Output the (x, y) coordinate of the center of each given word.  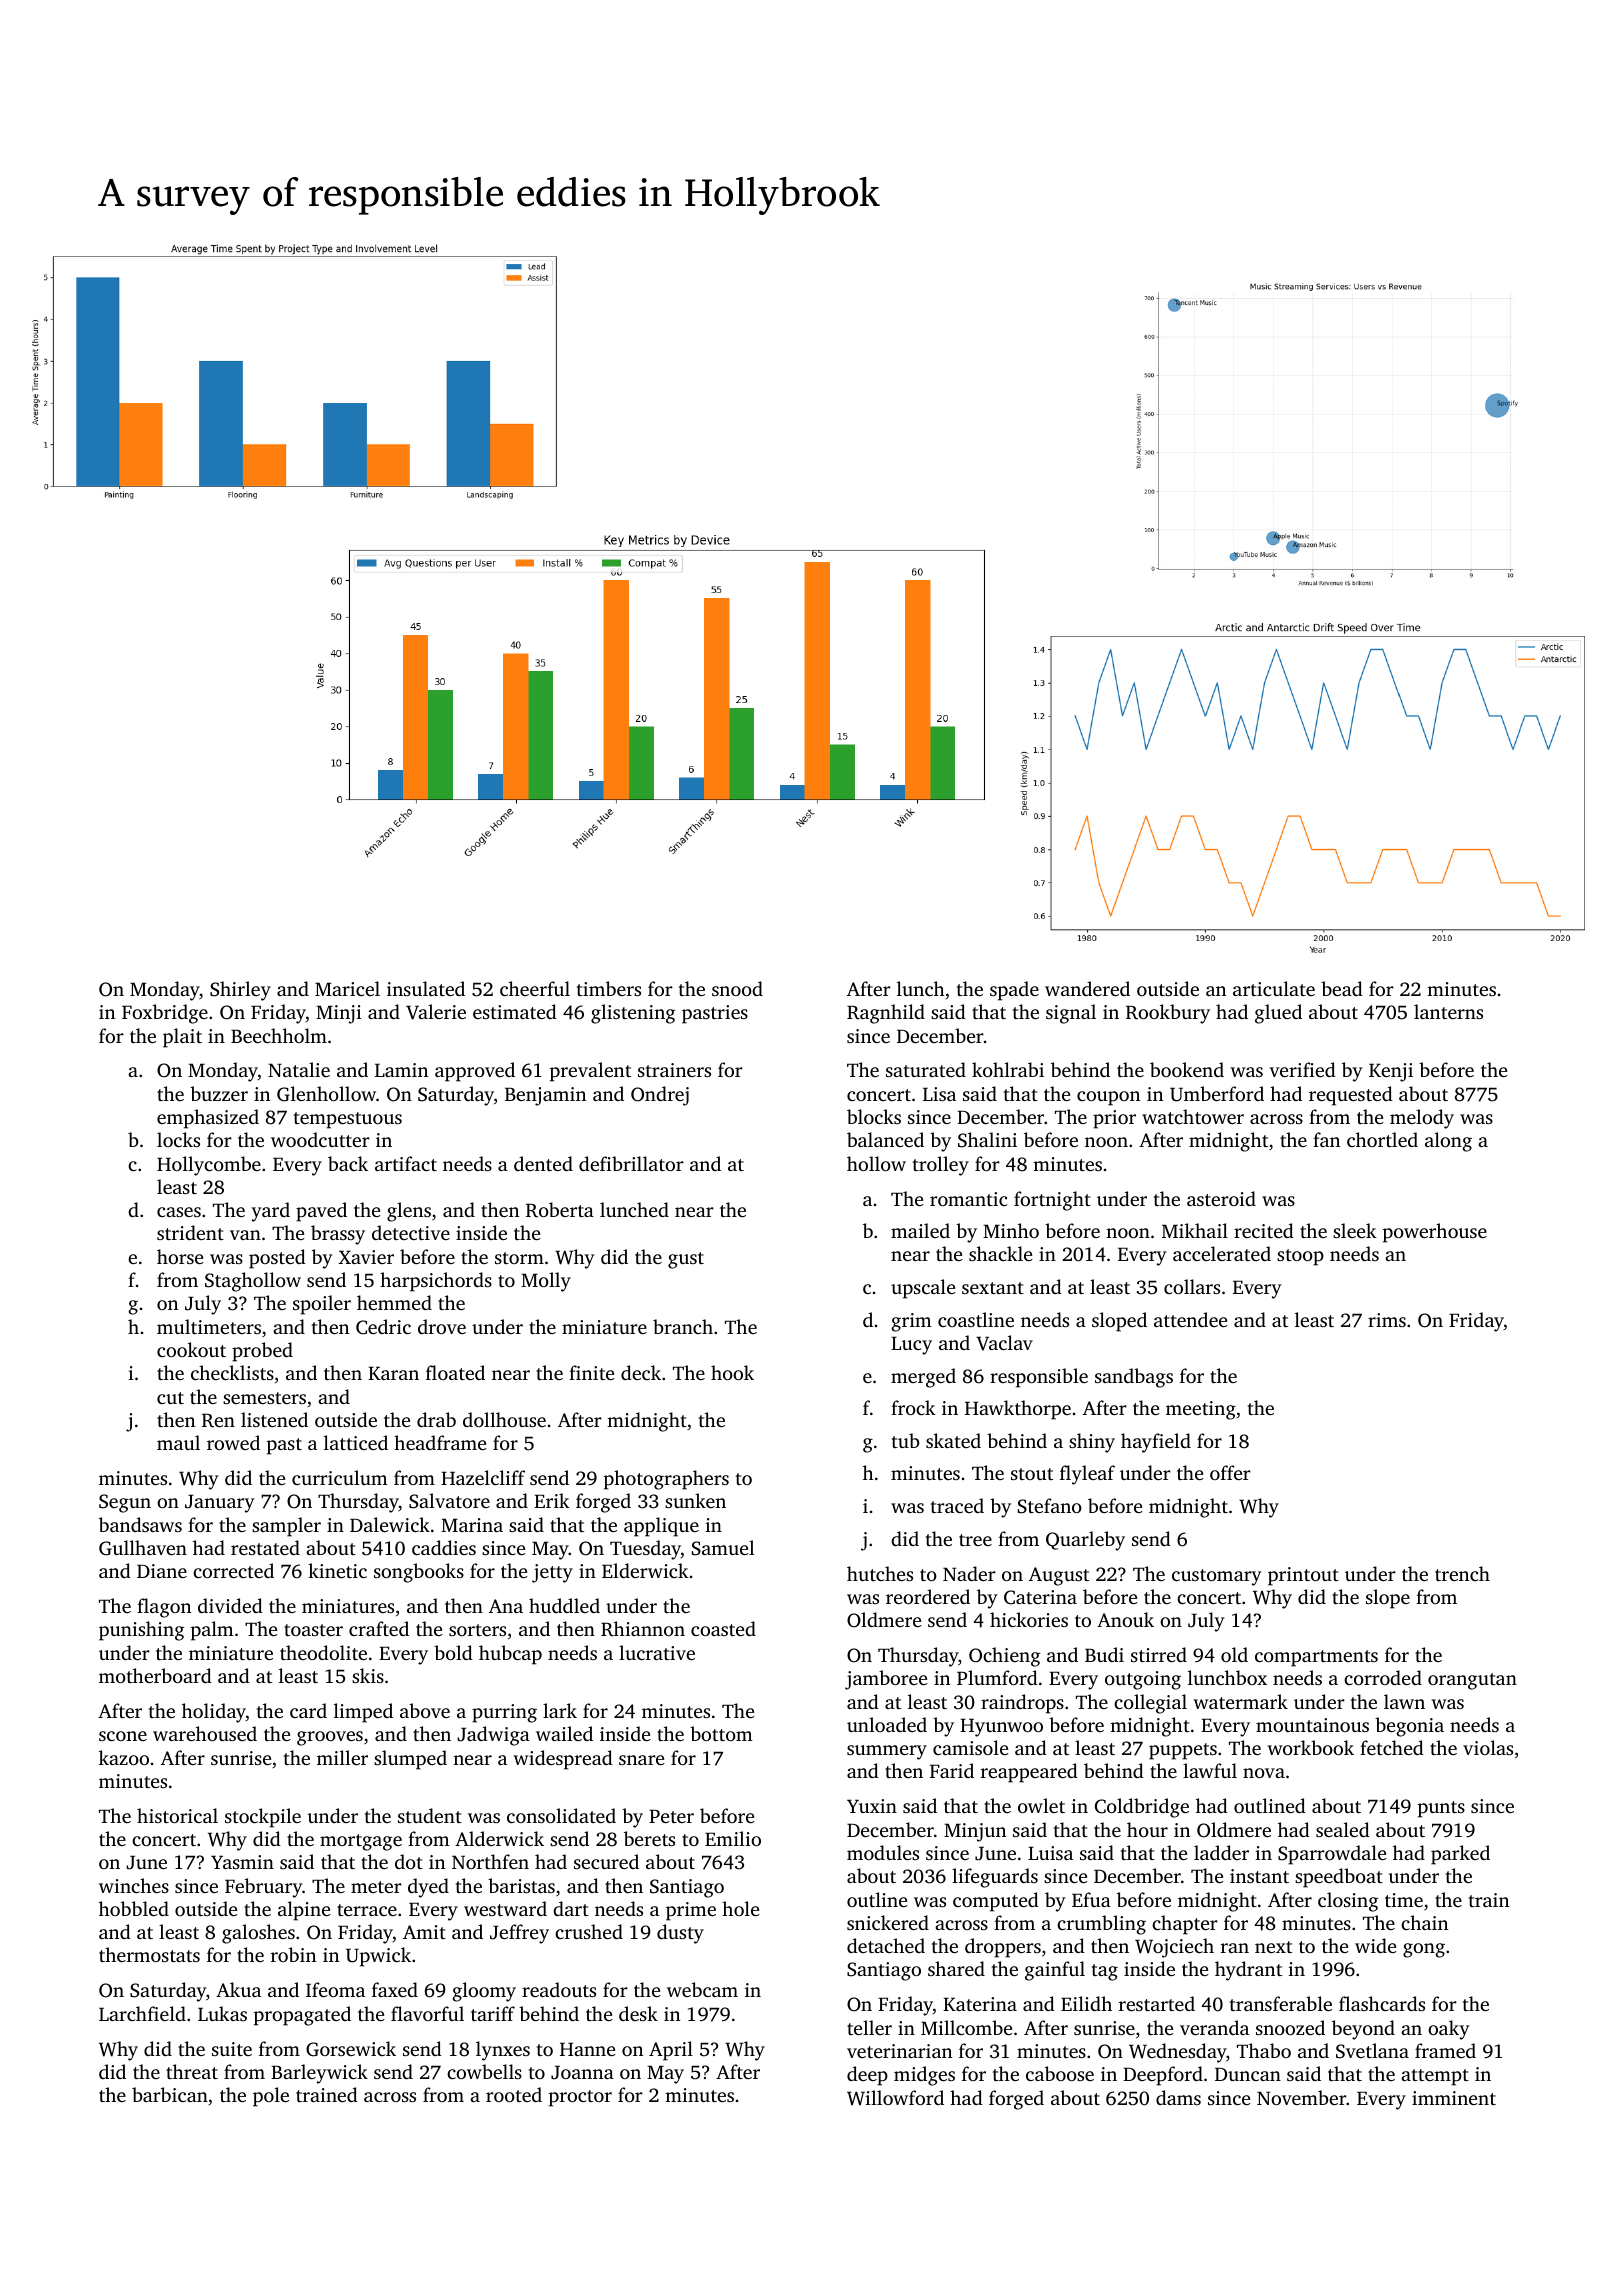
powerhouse (1435, 1233)
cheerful (535, 988)
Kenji (1391, 1072)
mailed (920, 1230)
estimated (515, 1011)
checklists (232, 1372)
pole (271, 2097)
